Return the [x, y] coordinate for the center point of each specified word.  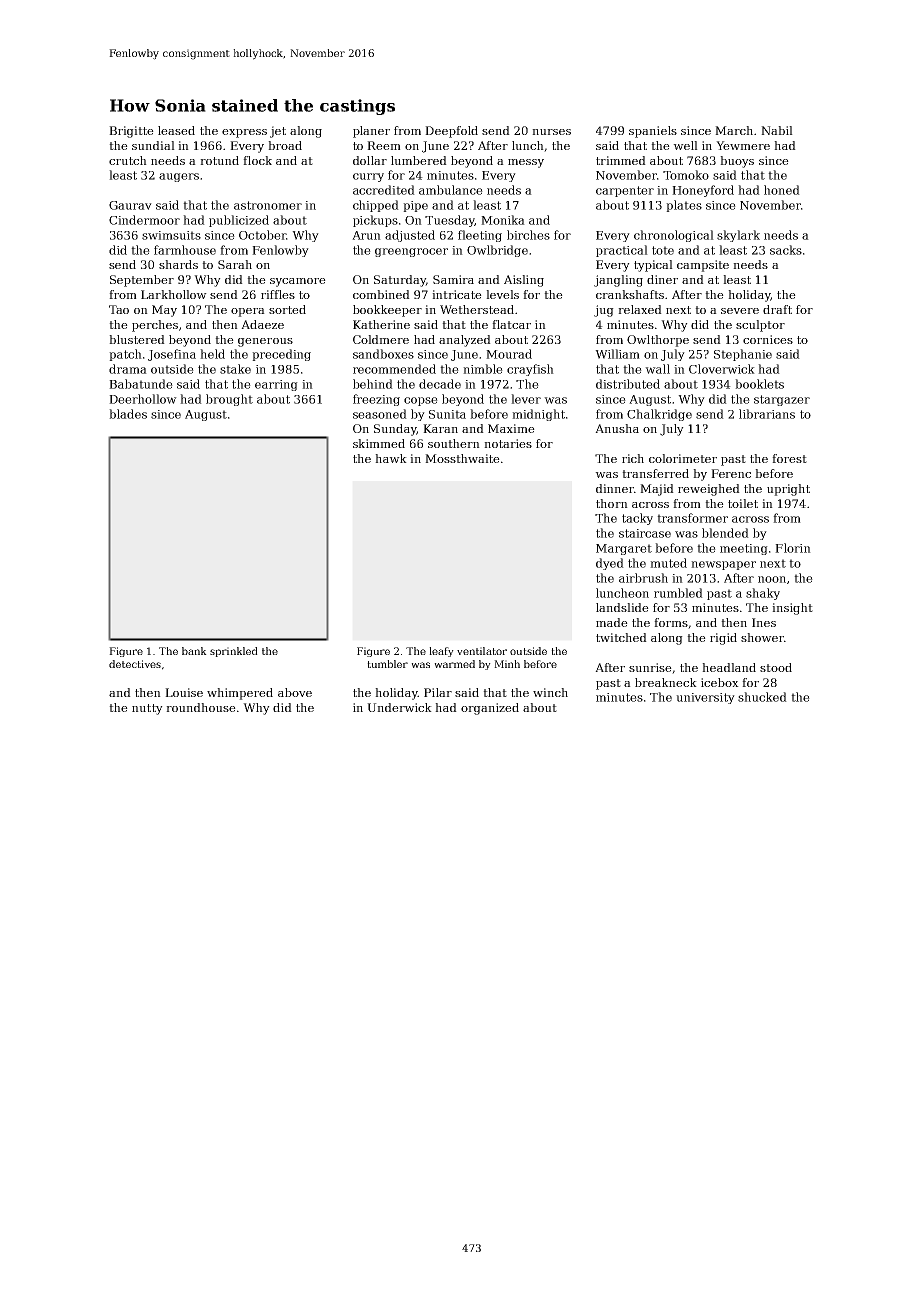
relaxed [640, 309]
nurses [551, 132]
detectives [135, 664]
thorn [612, 503]
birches [528, 235]
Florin [793, 548]
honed [782, 190]
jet [278, 132]
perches [155, 326]
